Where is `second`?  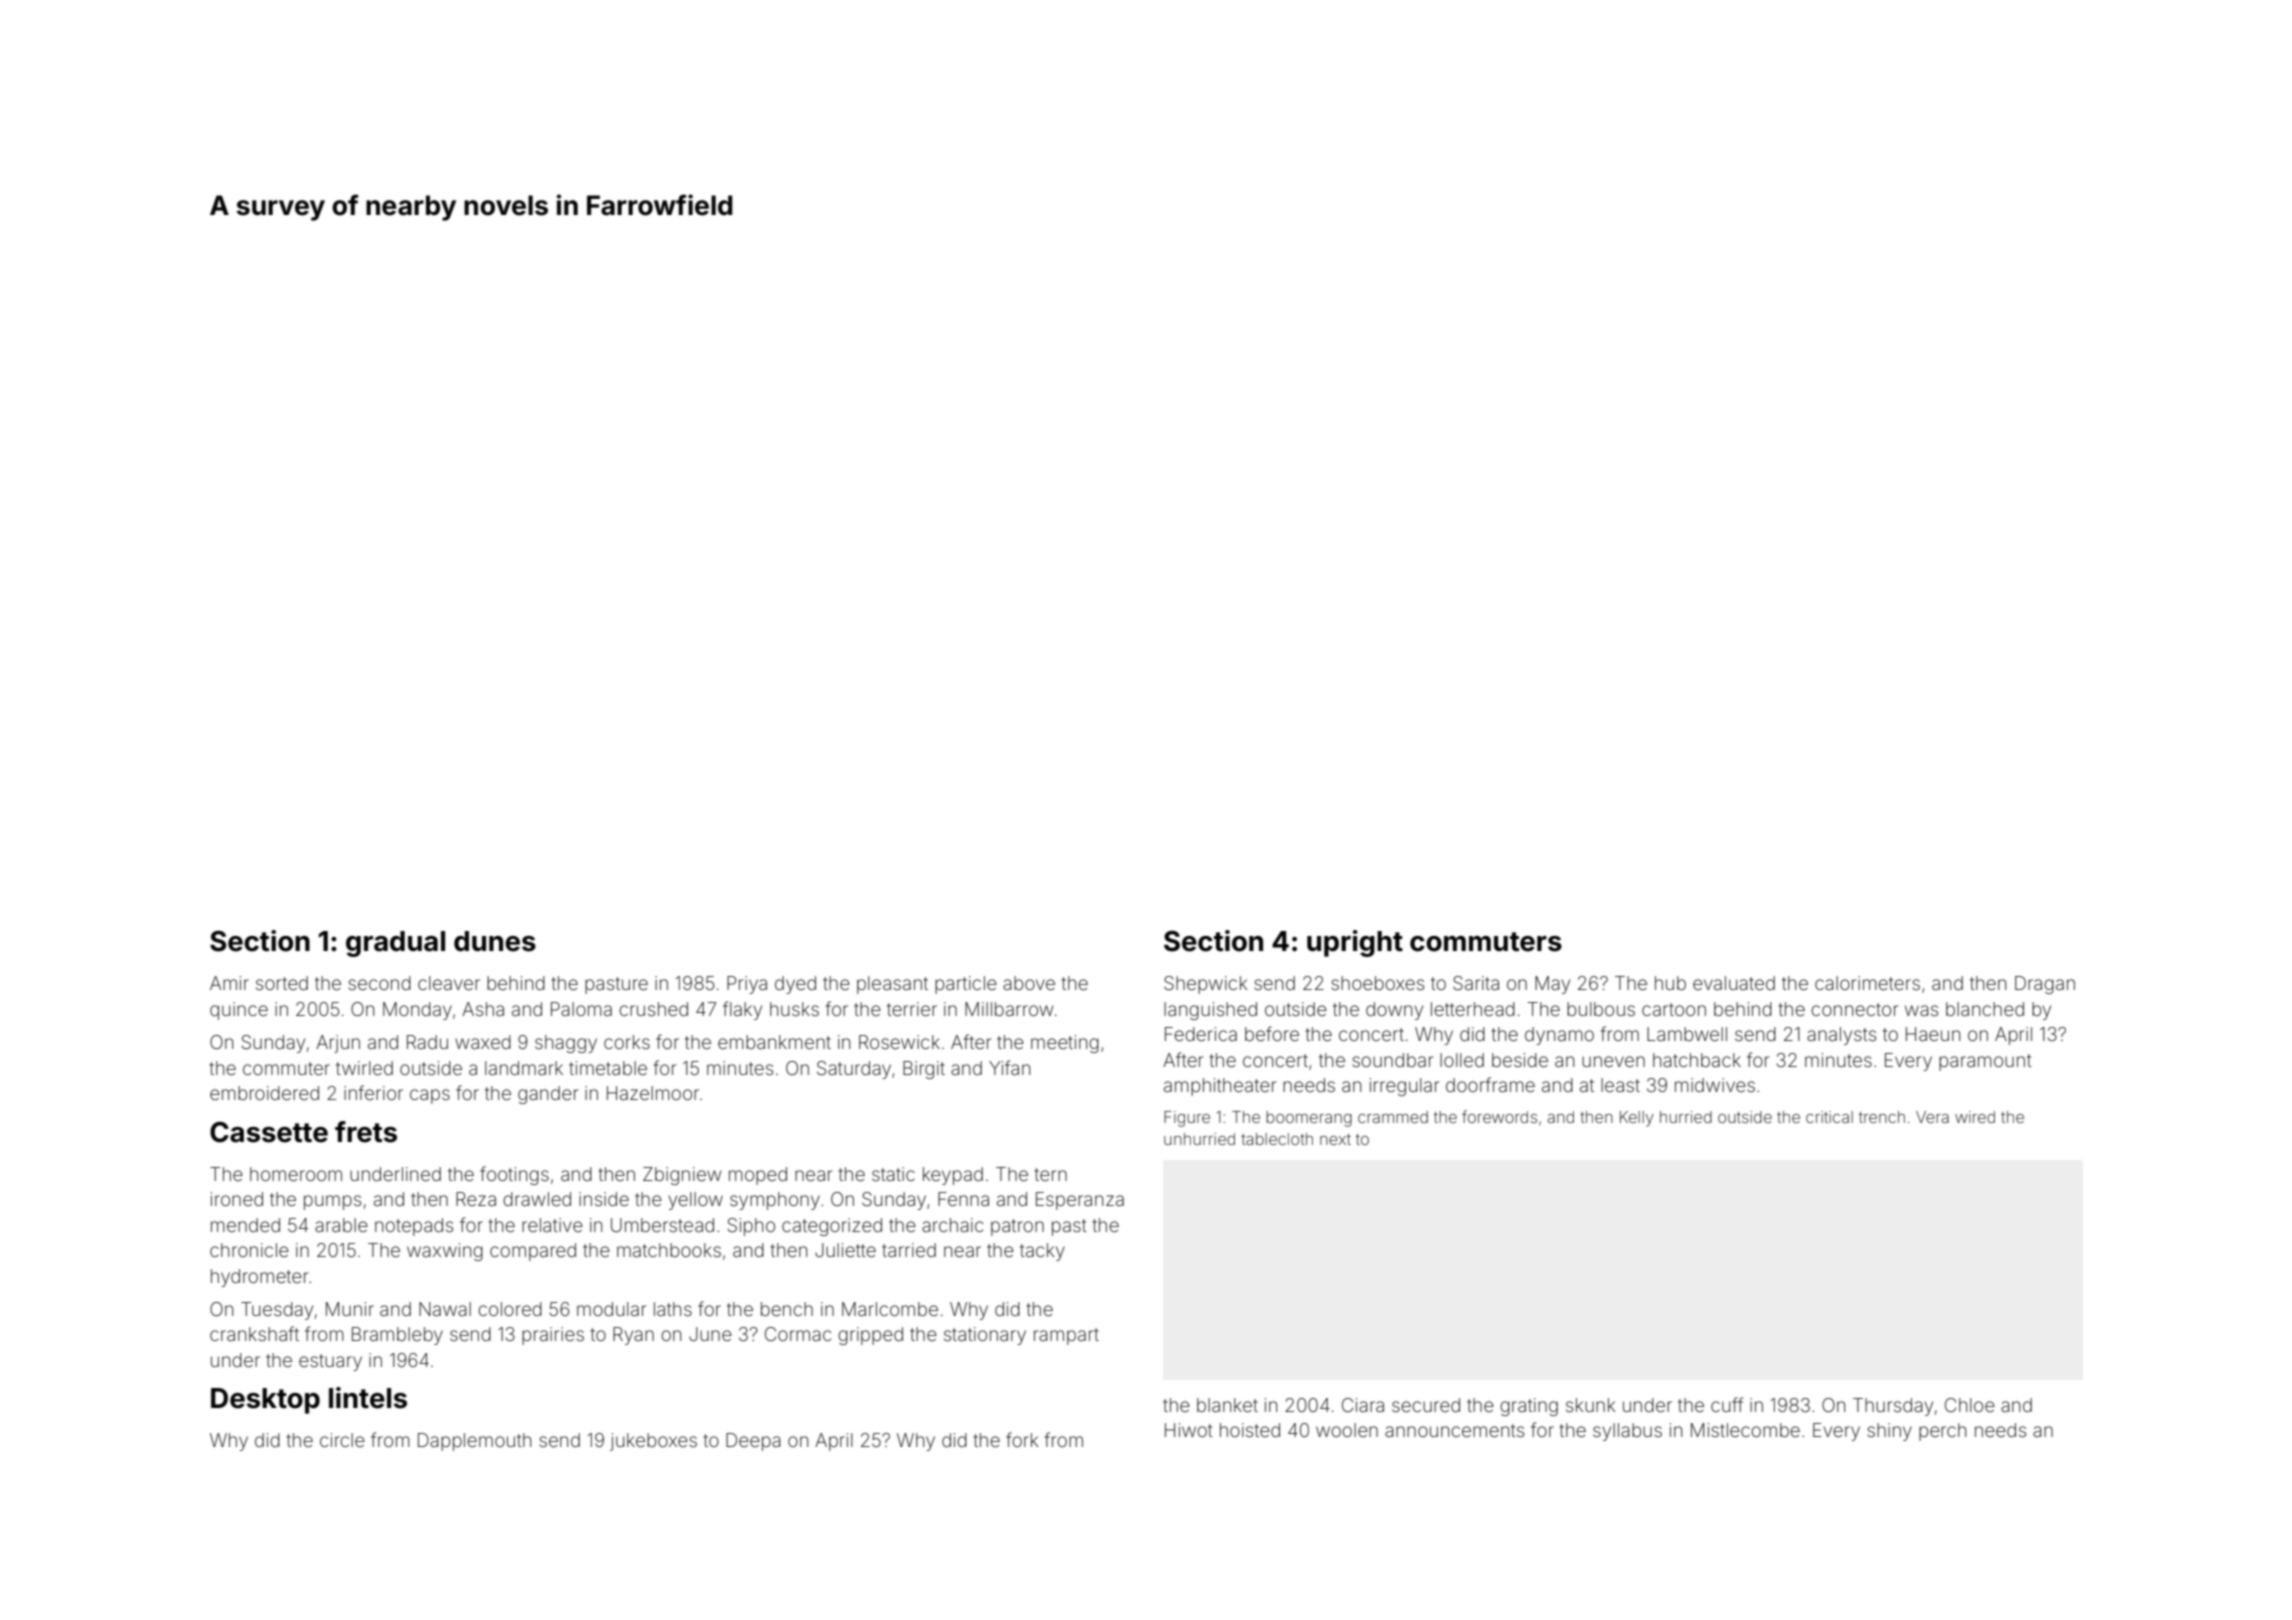
second is located at coordinates (380, 983).
